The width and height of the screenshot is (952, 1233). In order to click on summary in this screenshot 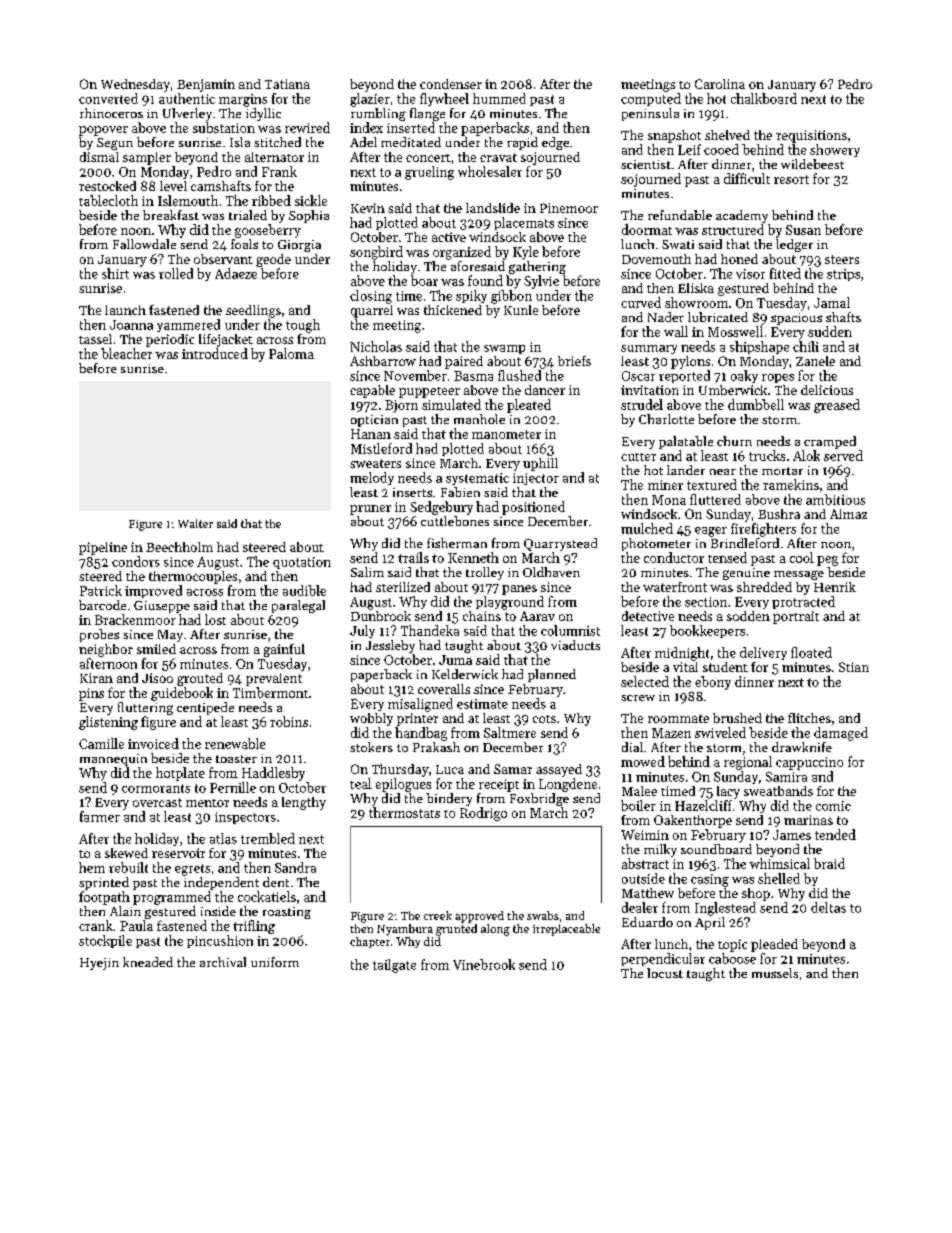, I will do `click(649, 349)`.
